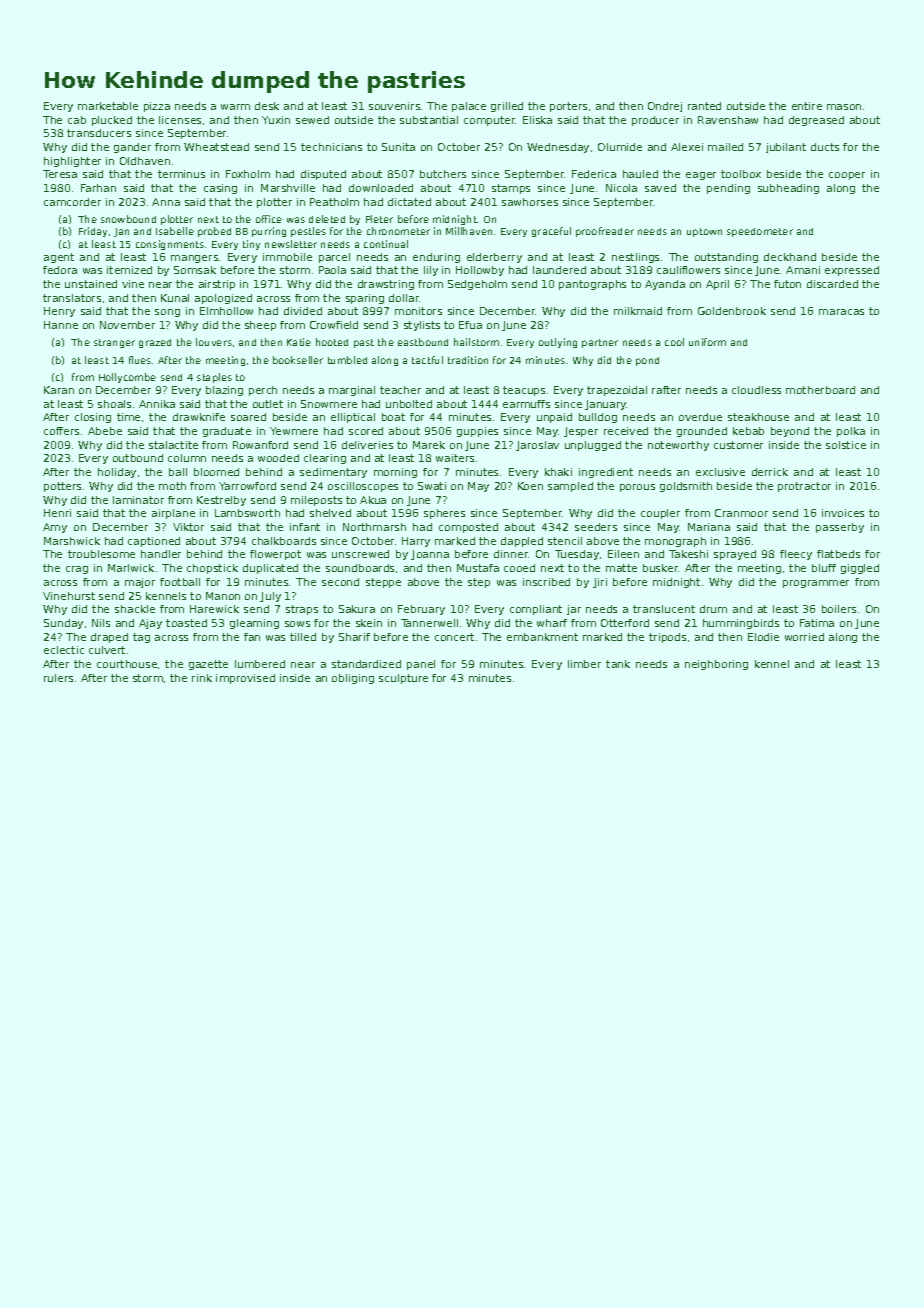 This image has width=924, height=1308. Describe the element at coordinates (403, 679) in the image. I see `sculpture` at that location.
